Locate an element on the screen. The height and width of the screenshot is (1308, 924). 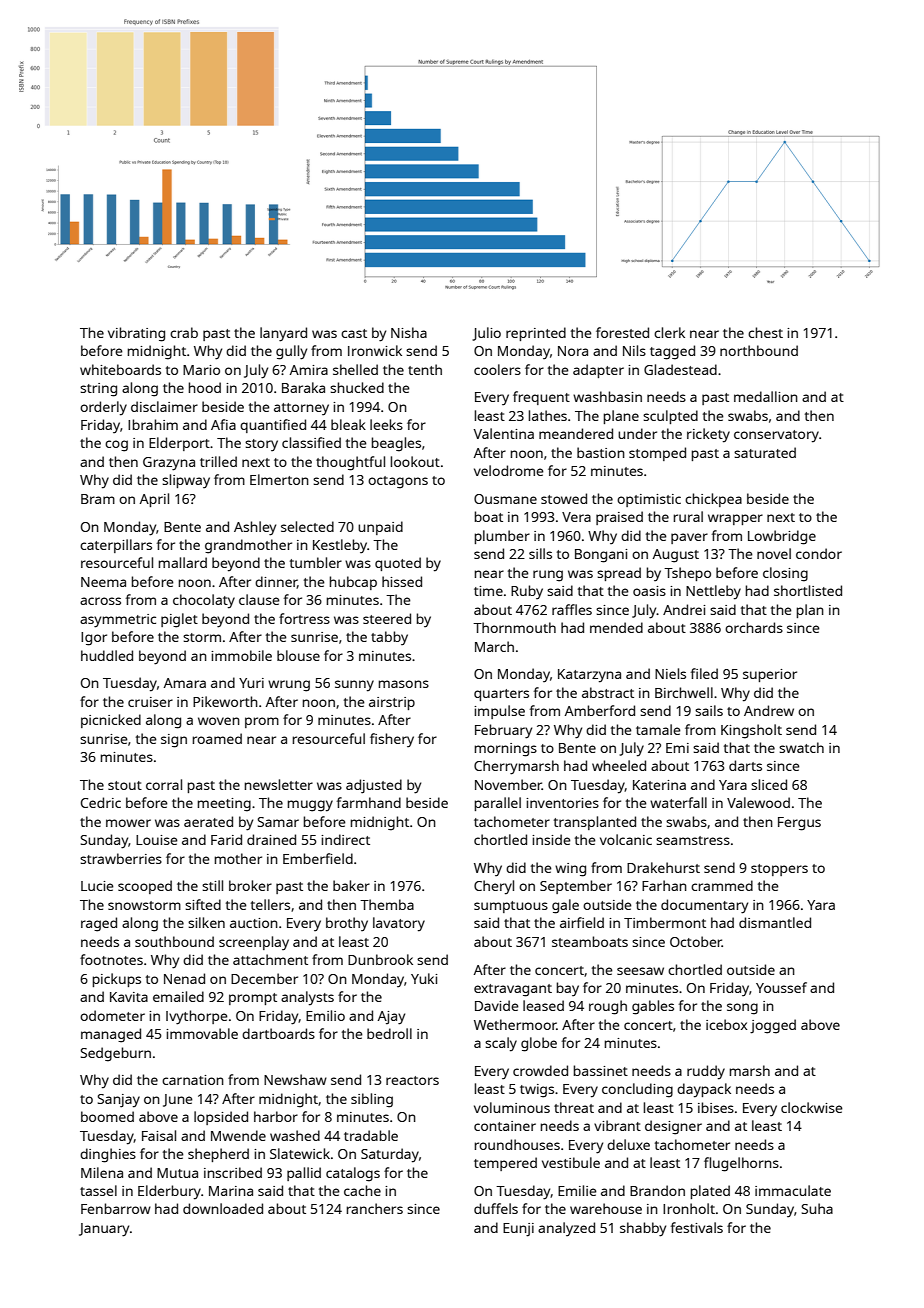
Dunbrook is located at coordinates (380, 959).
